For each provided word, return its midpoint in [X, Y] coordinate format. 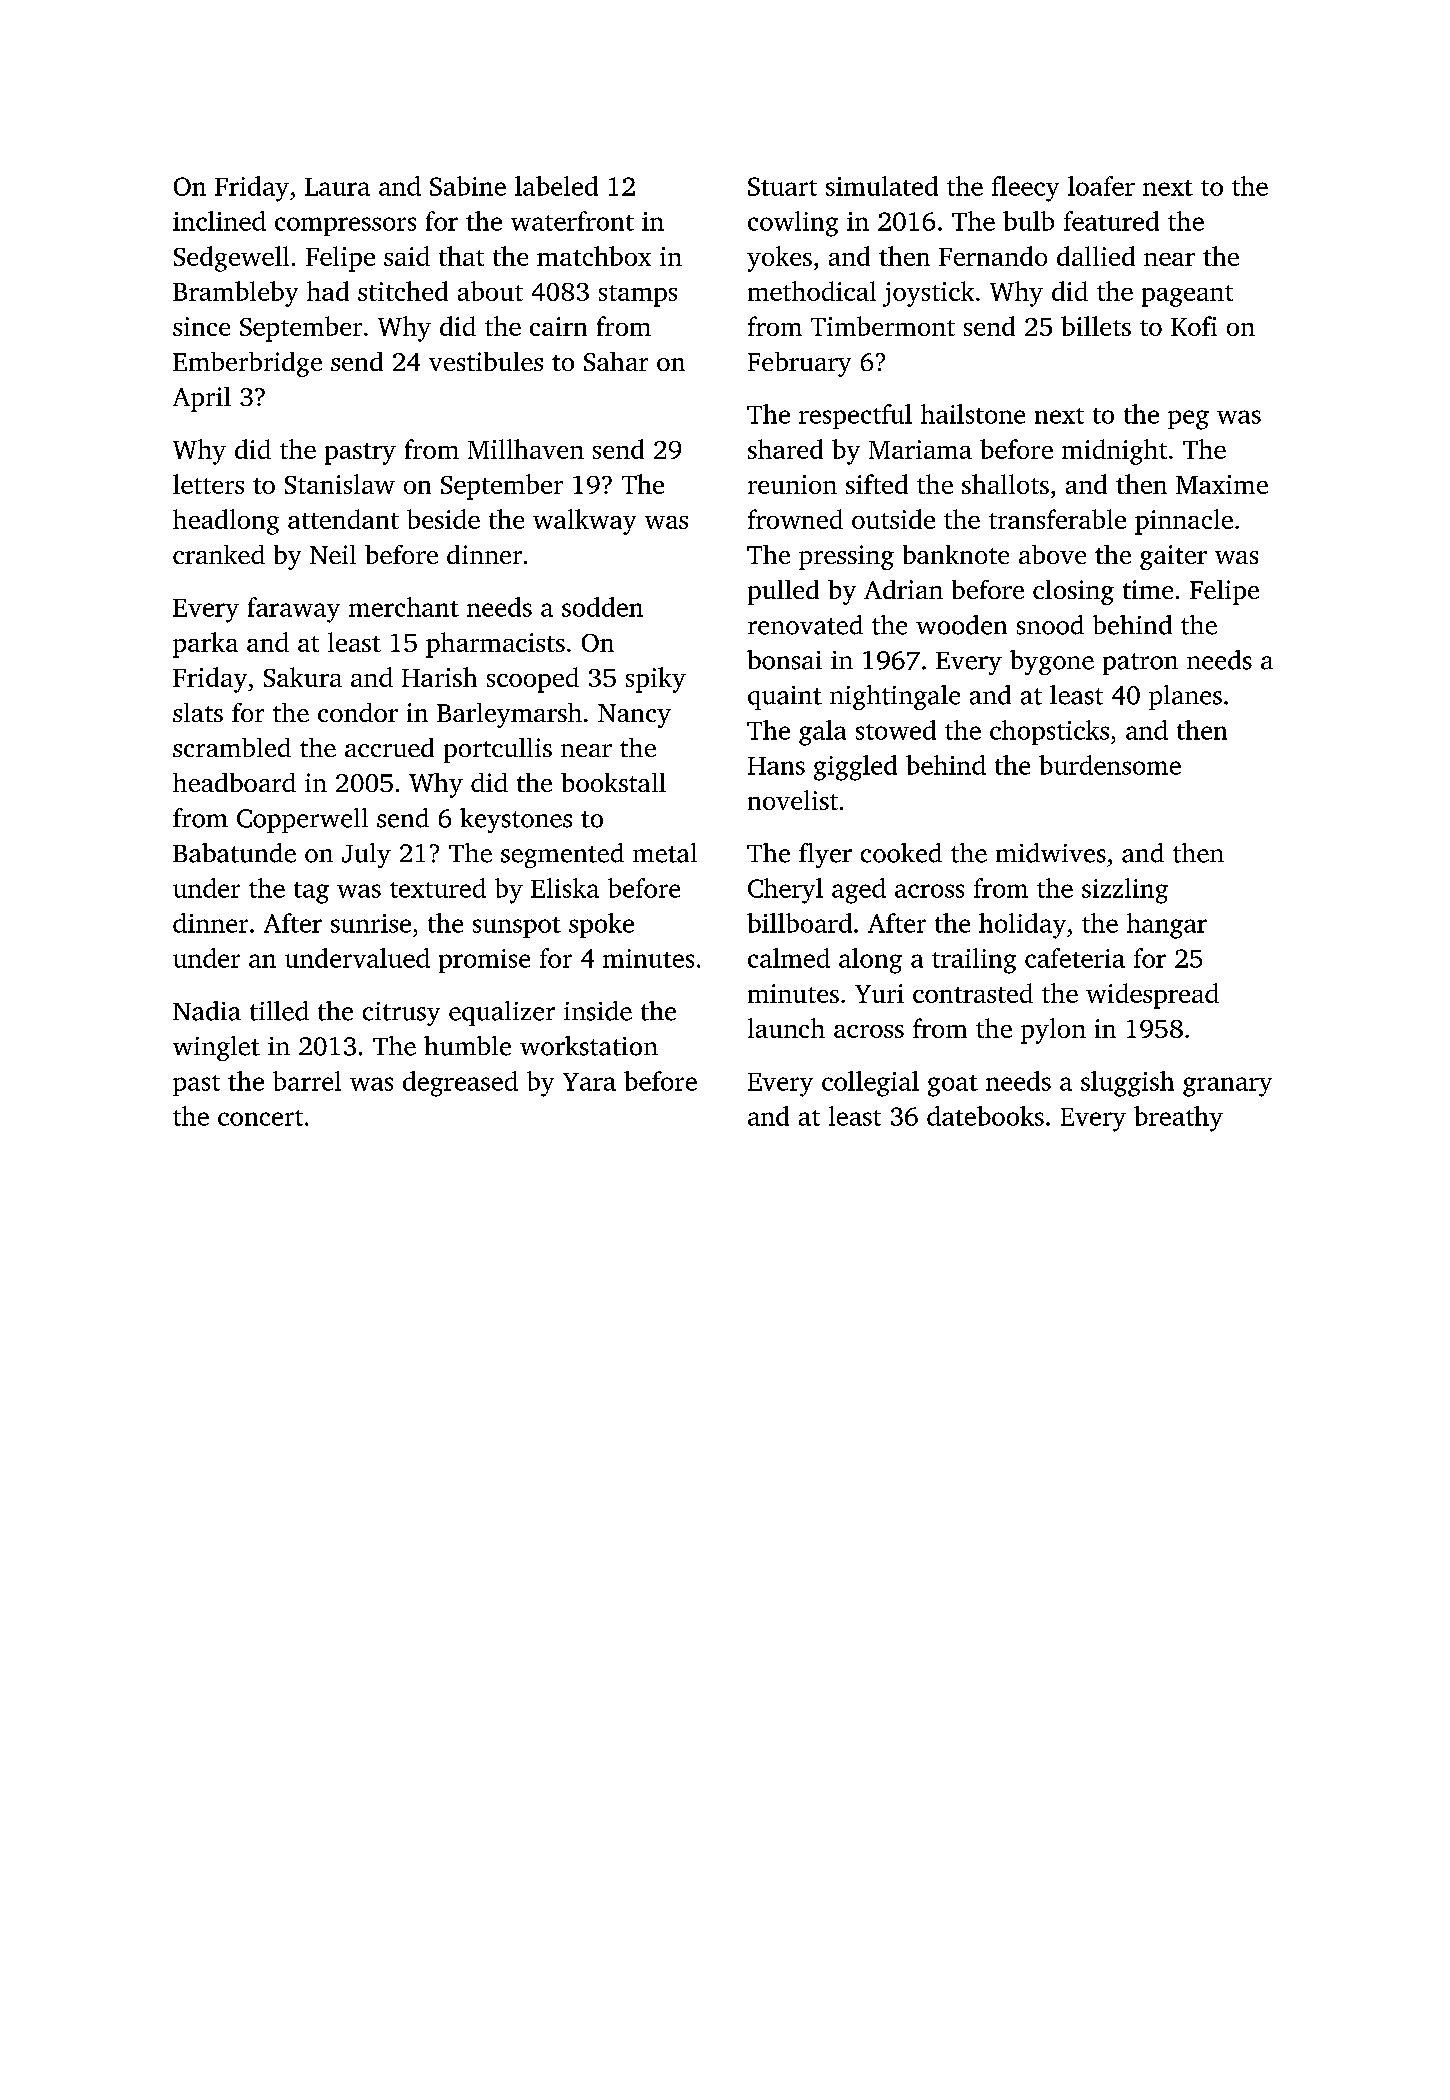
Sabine [468, 186]
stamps [638, 296]
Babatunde [234, 853]
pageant [1187, 296]
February [799, 364]
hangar [1167, 926]
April [202, 399]
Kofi [1194, 326]
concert [260, 1118]
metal [665, 853]
